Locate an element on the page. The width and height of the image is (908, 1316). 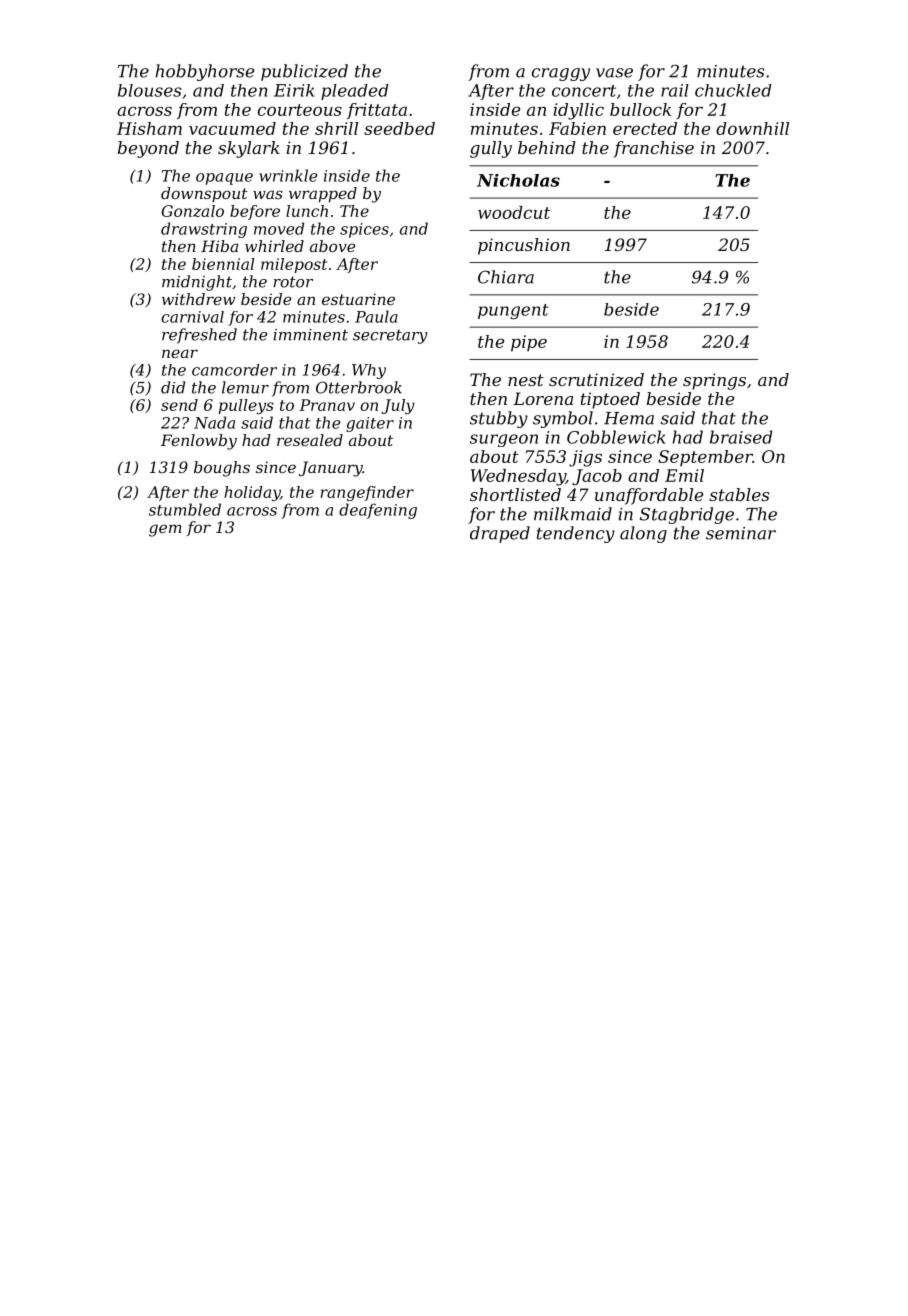
gully is located at coordinates (491, 149).
